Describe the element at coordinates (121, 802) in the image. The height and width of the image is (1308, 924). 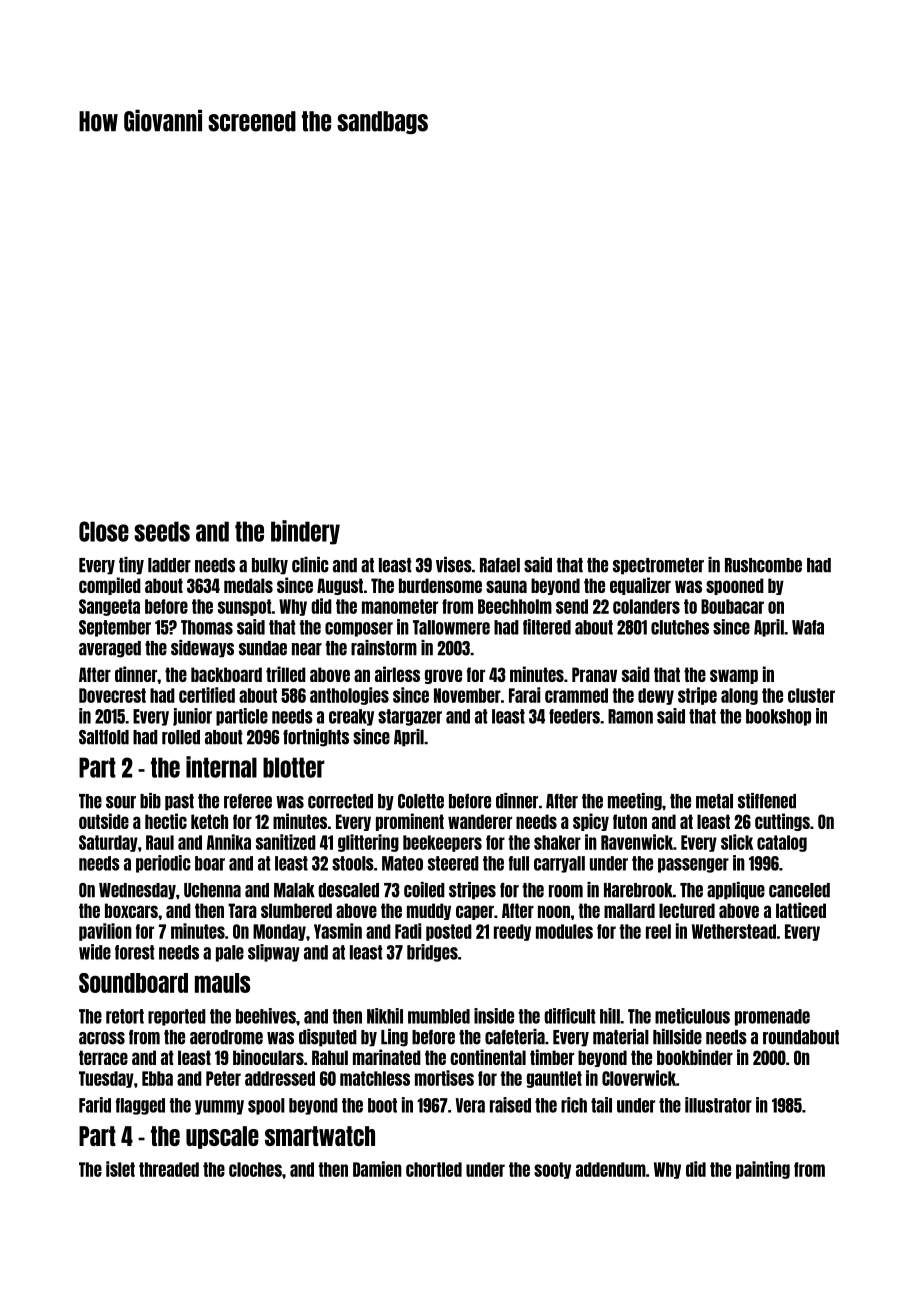
I see `sour` at that location.
